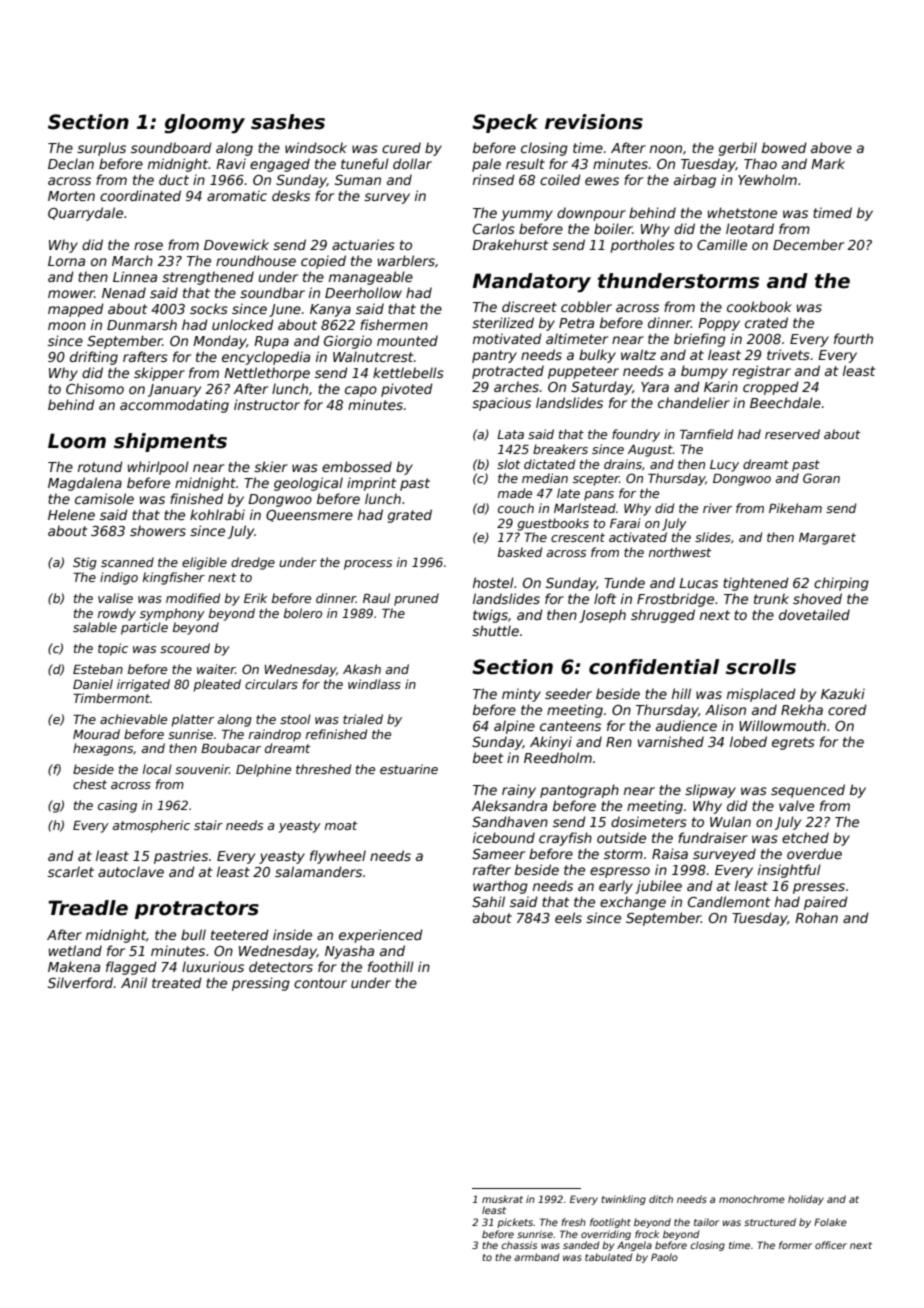 The image size is (924, 1308). What do you see at coordinates (71, 163) in the document?
I see `Declan` at bounding box center [71, 163].
